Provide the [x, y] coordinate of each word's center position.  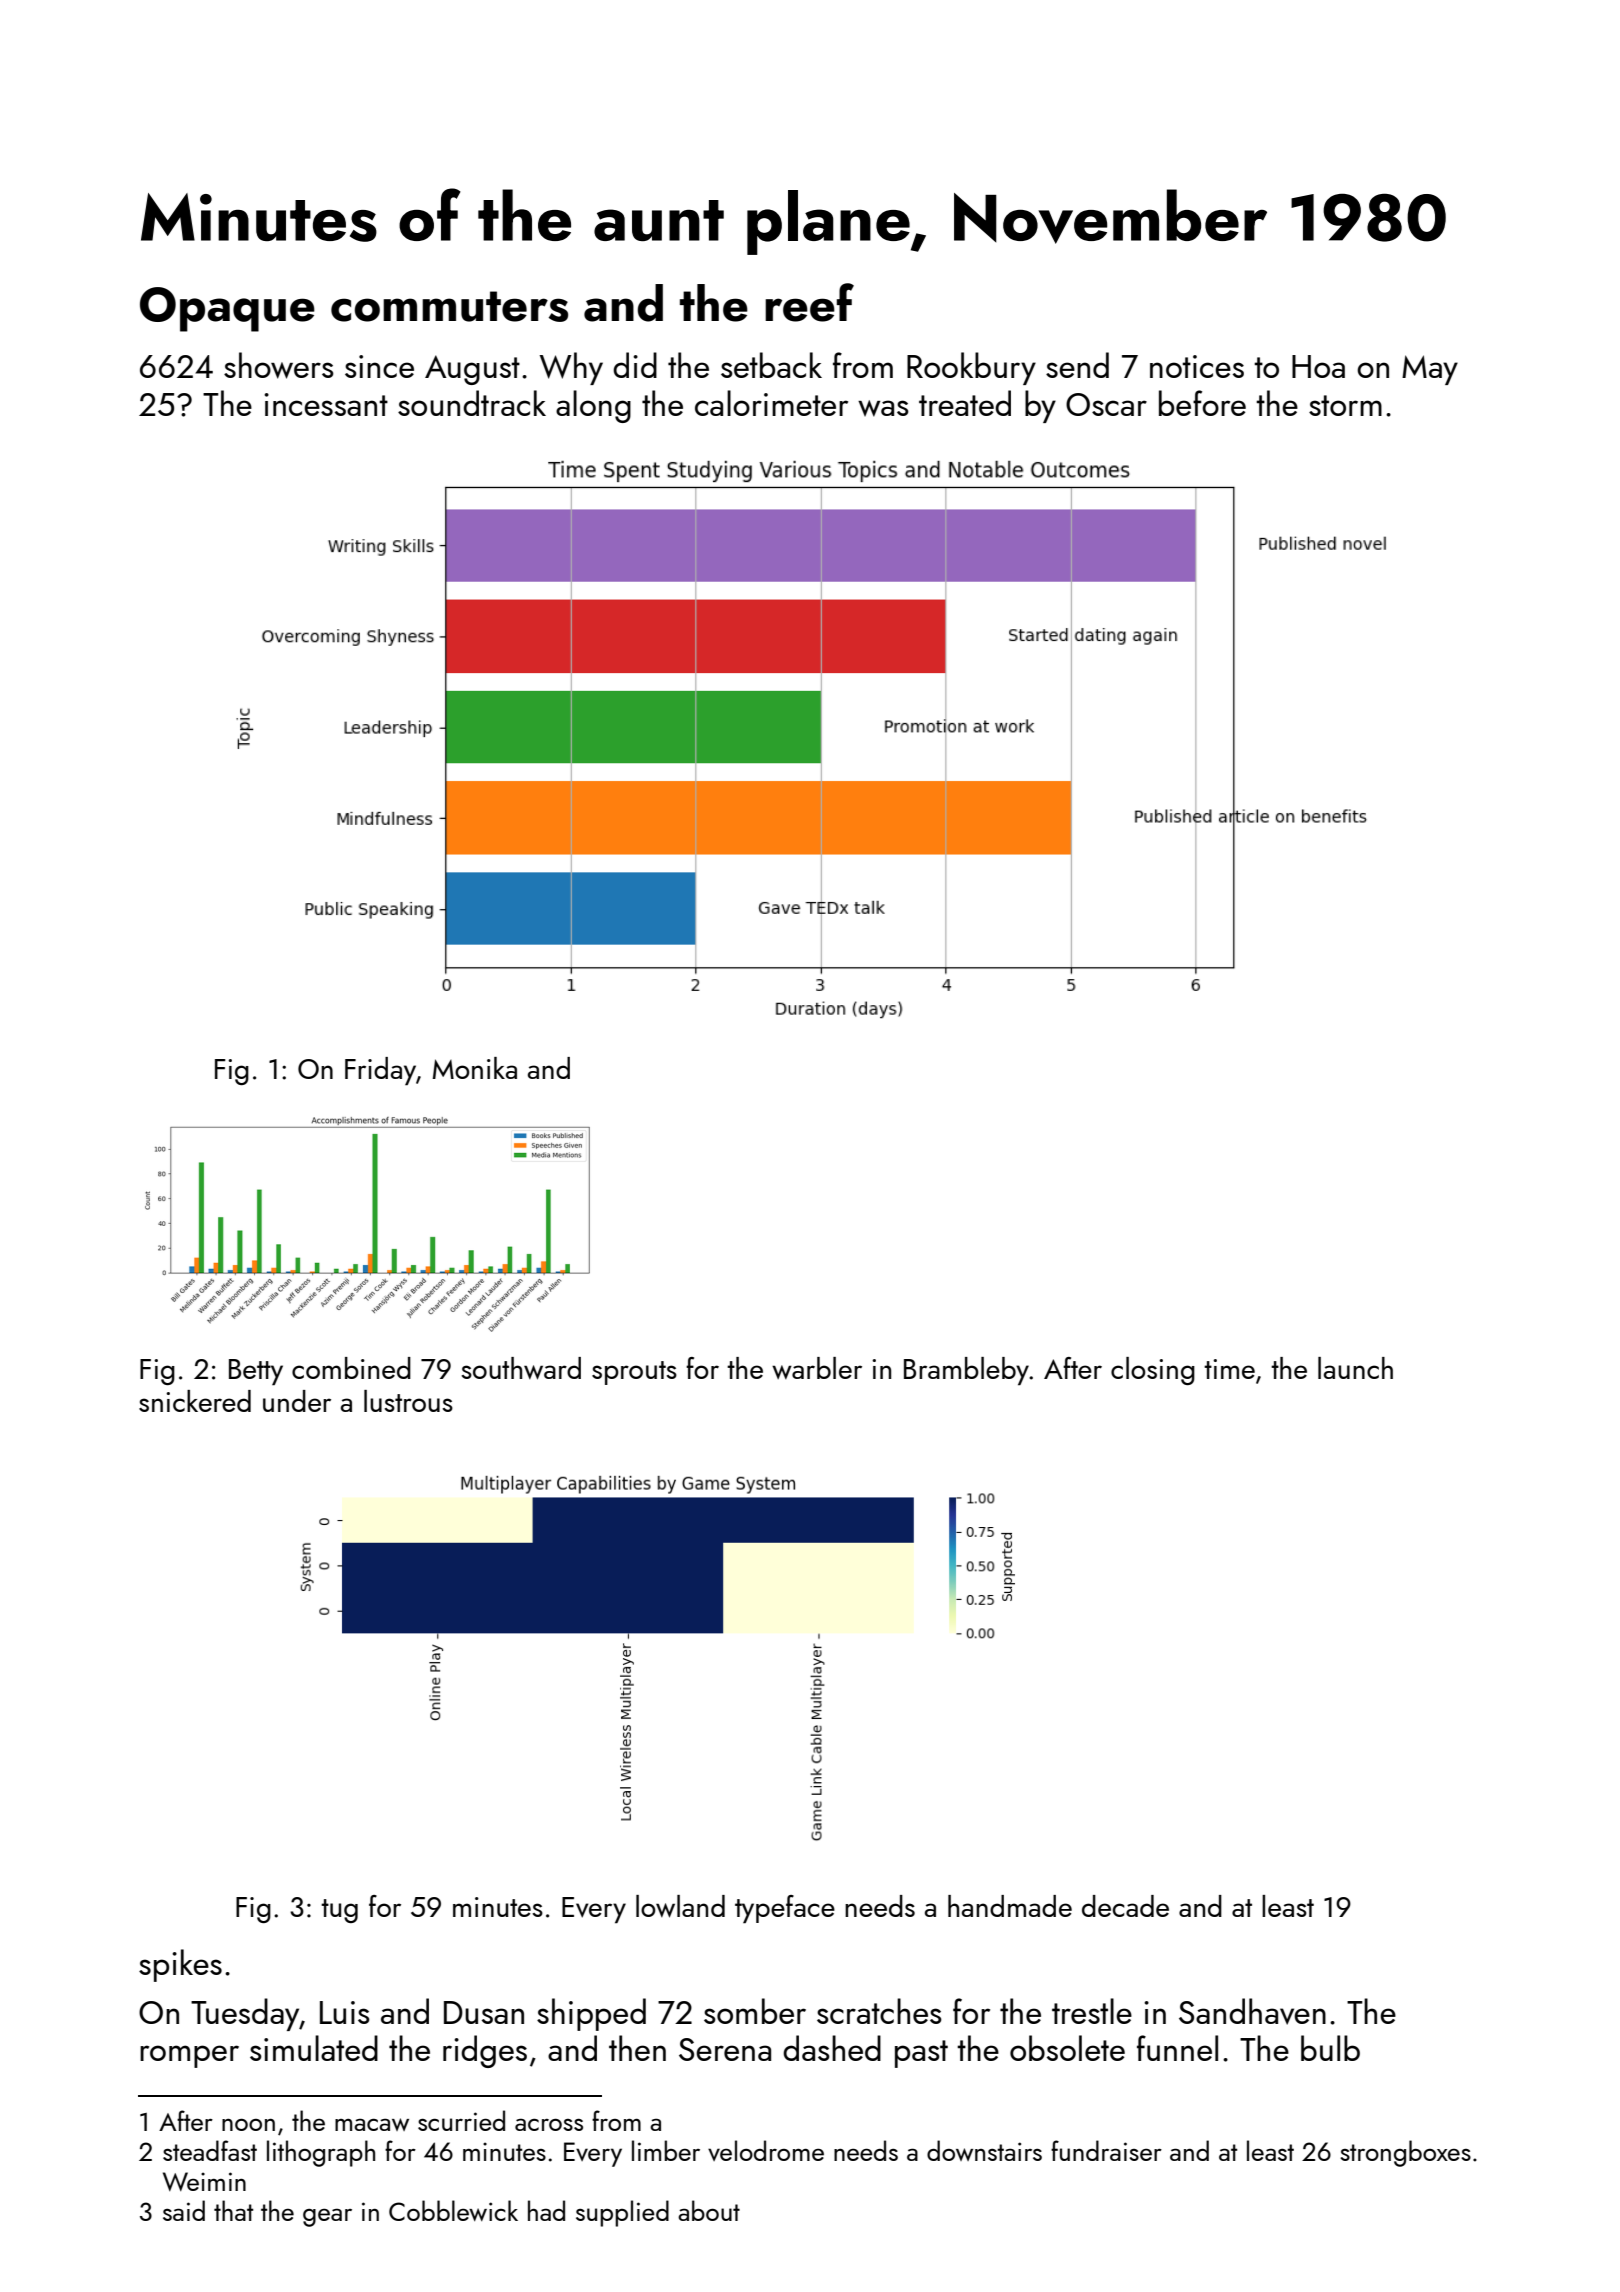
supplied [622, 2213]
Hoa [1318, 366]
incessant [326, 404]
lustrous [408, 1401]
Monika [475, 1068]
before [1202, 403]
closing [1153, 1371]
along [593, 406]
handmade [1010, 1906]
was [883, 408]
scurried [461, 2120]
